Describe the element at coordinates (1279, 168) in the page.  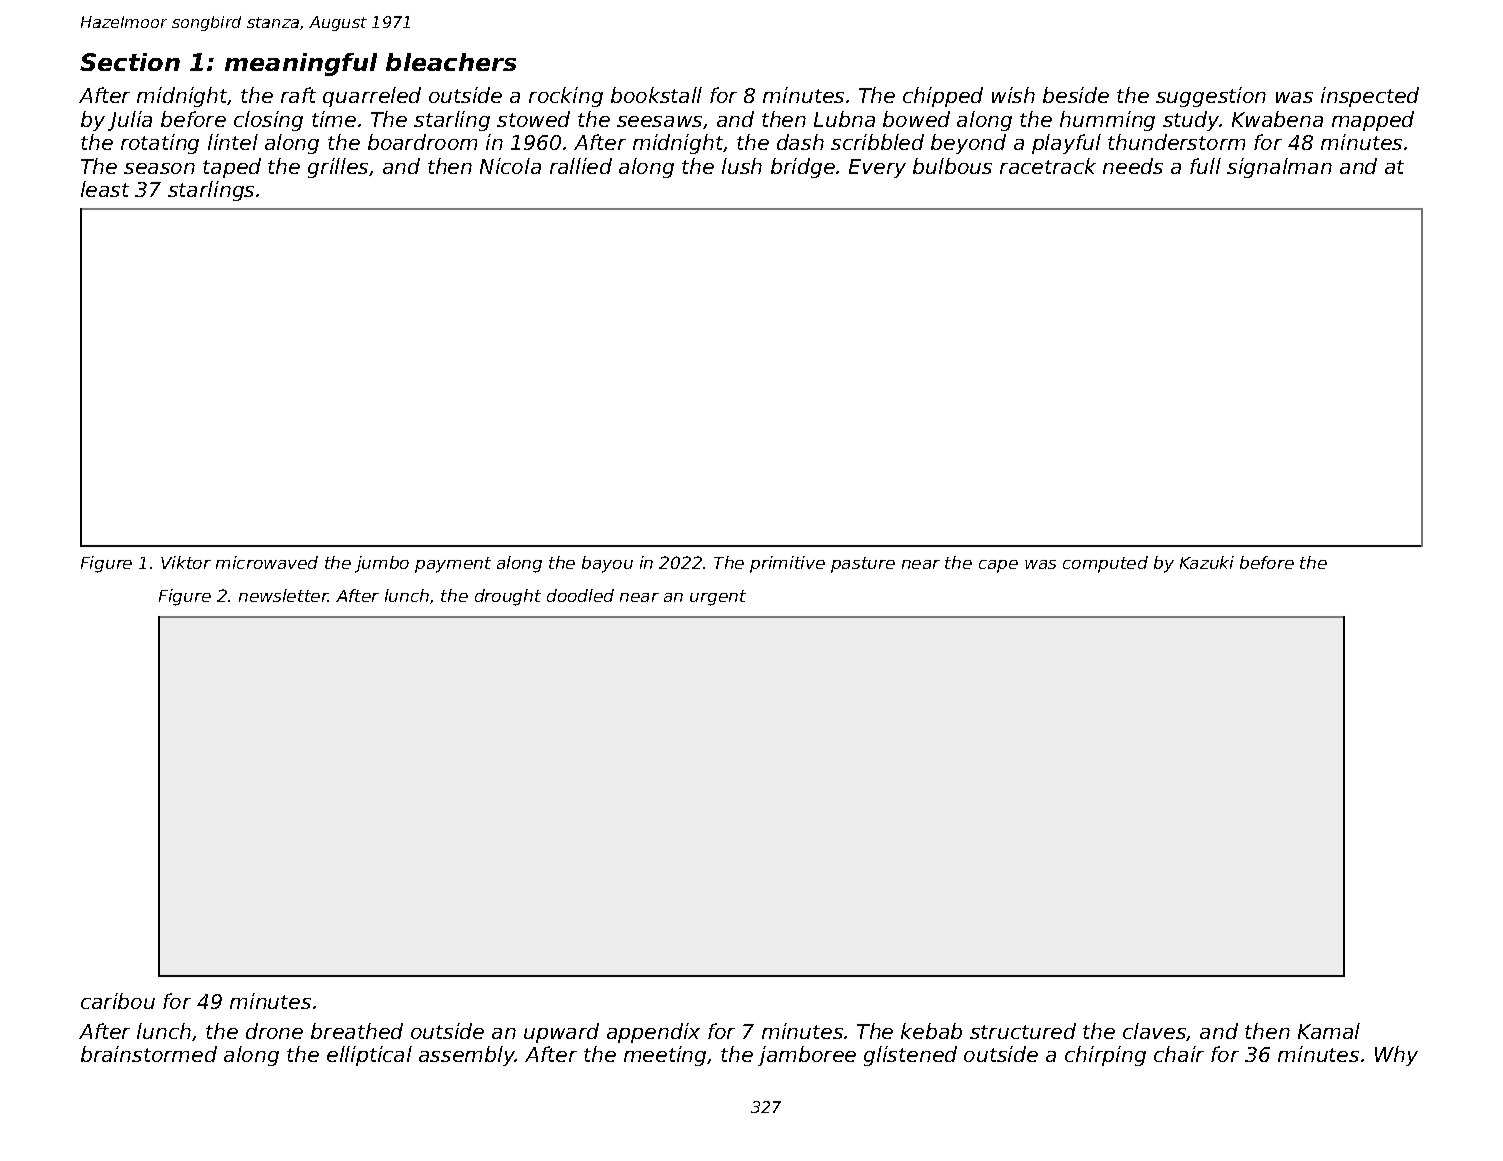
I see `signalman` at that location.
